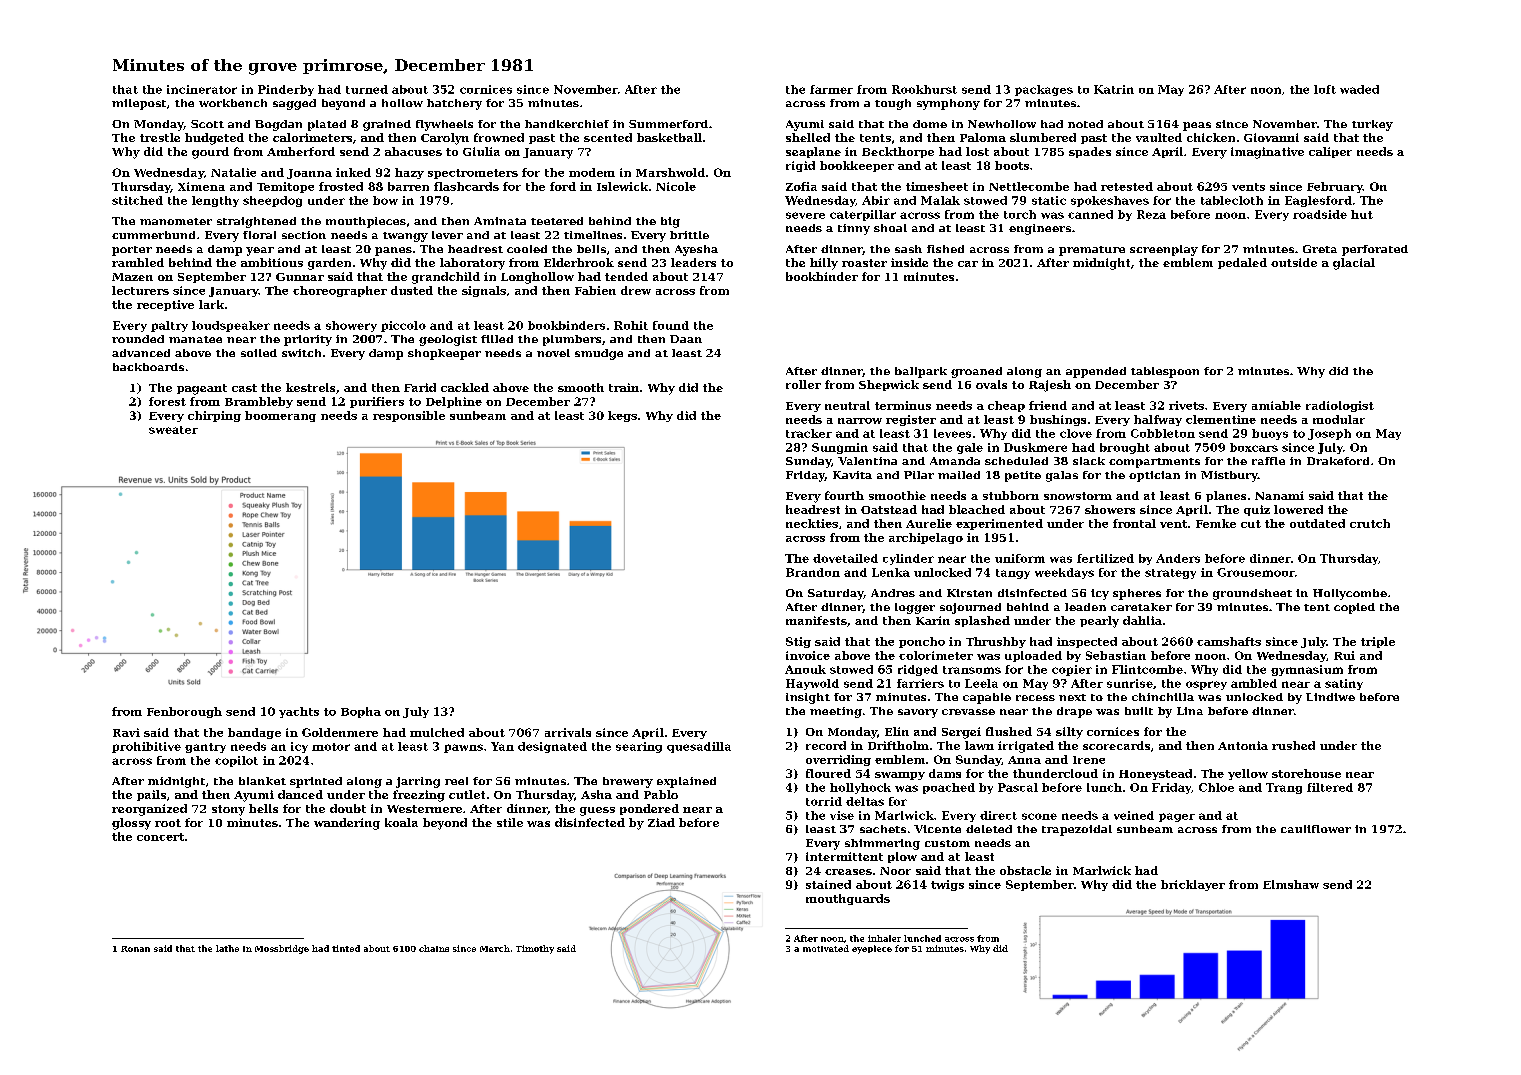 This page has width=1521, height=1075. What do you see at coordinates (826, 948) in the page?
I see `motivated` at bounding box center [826, 948].
